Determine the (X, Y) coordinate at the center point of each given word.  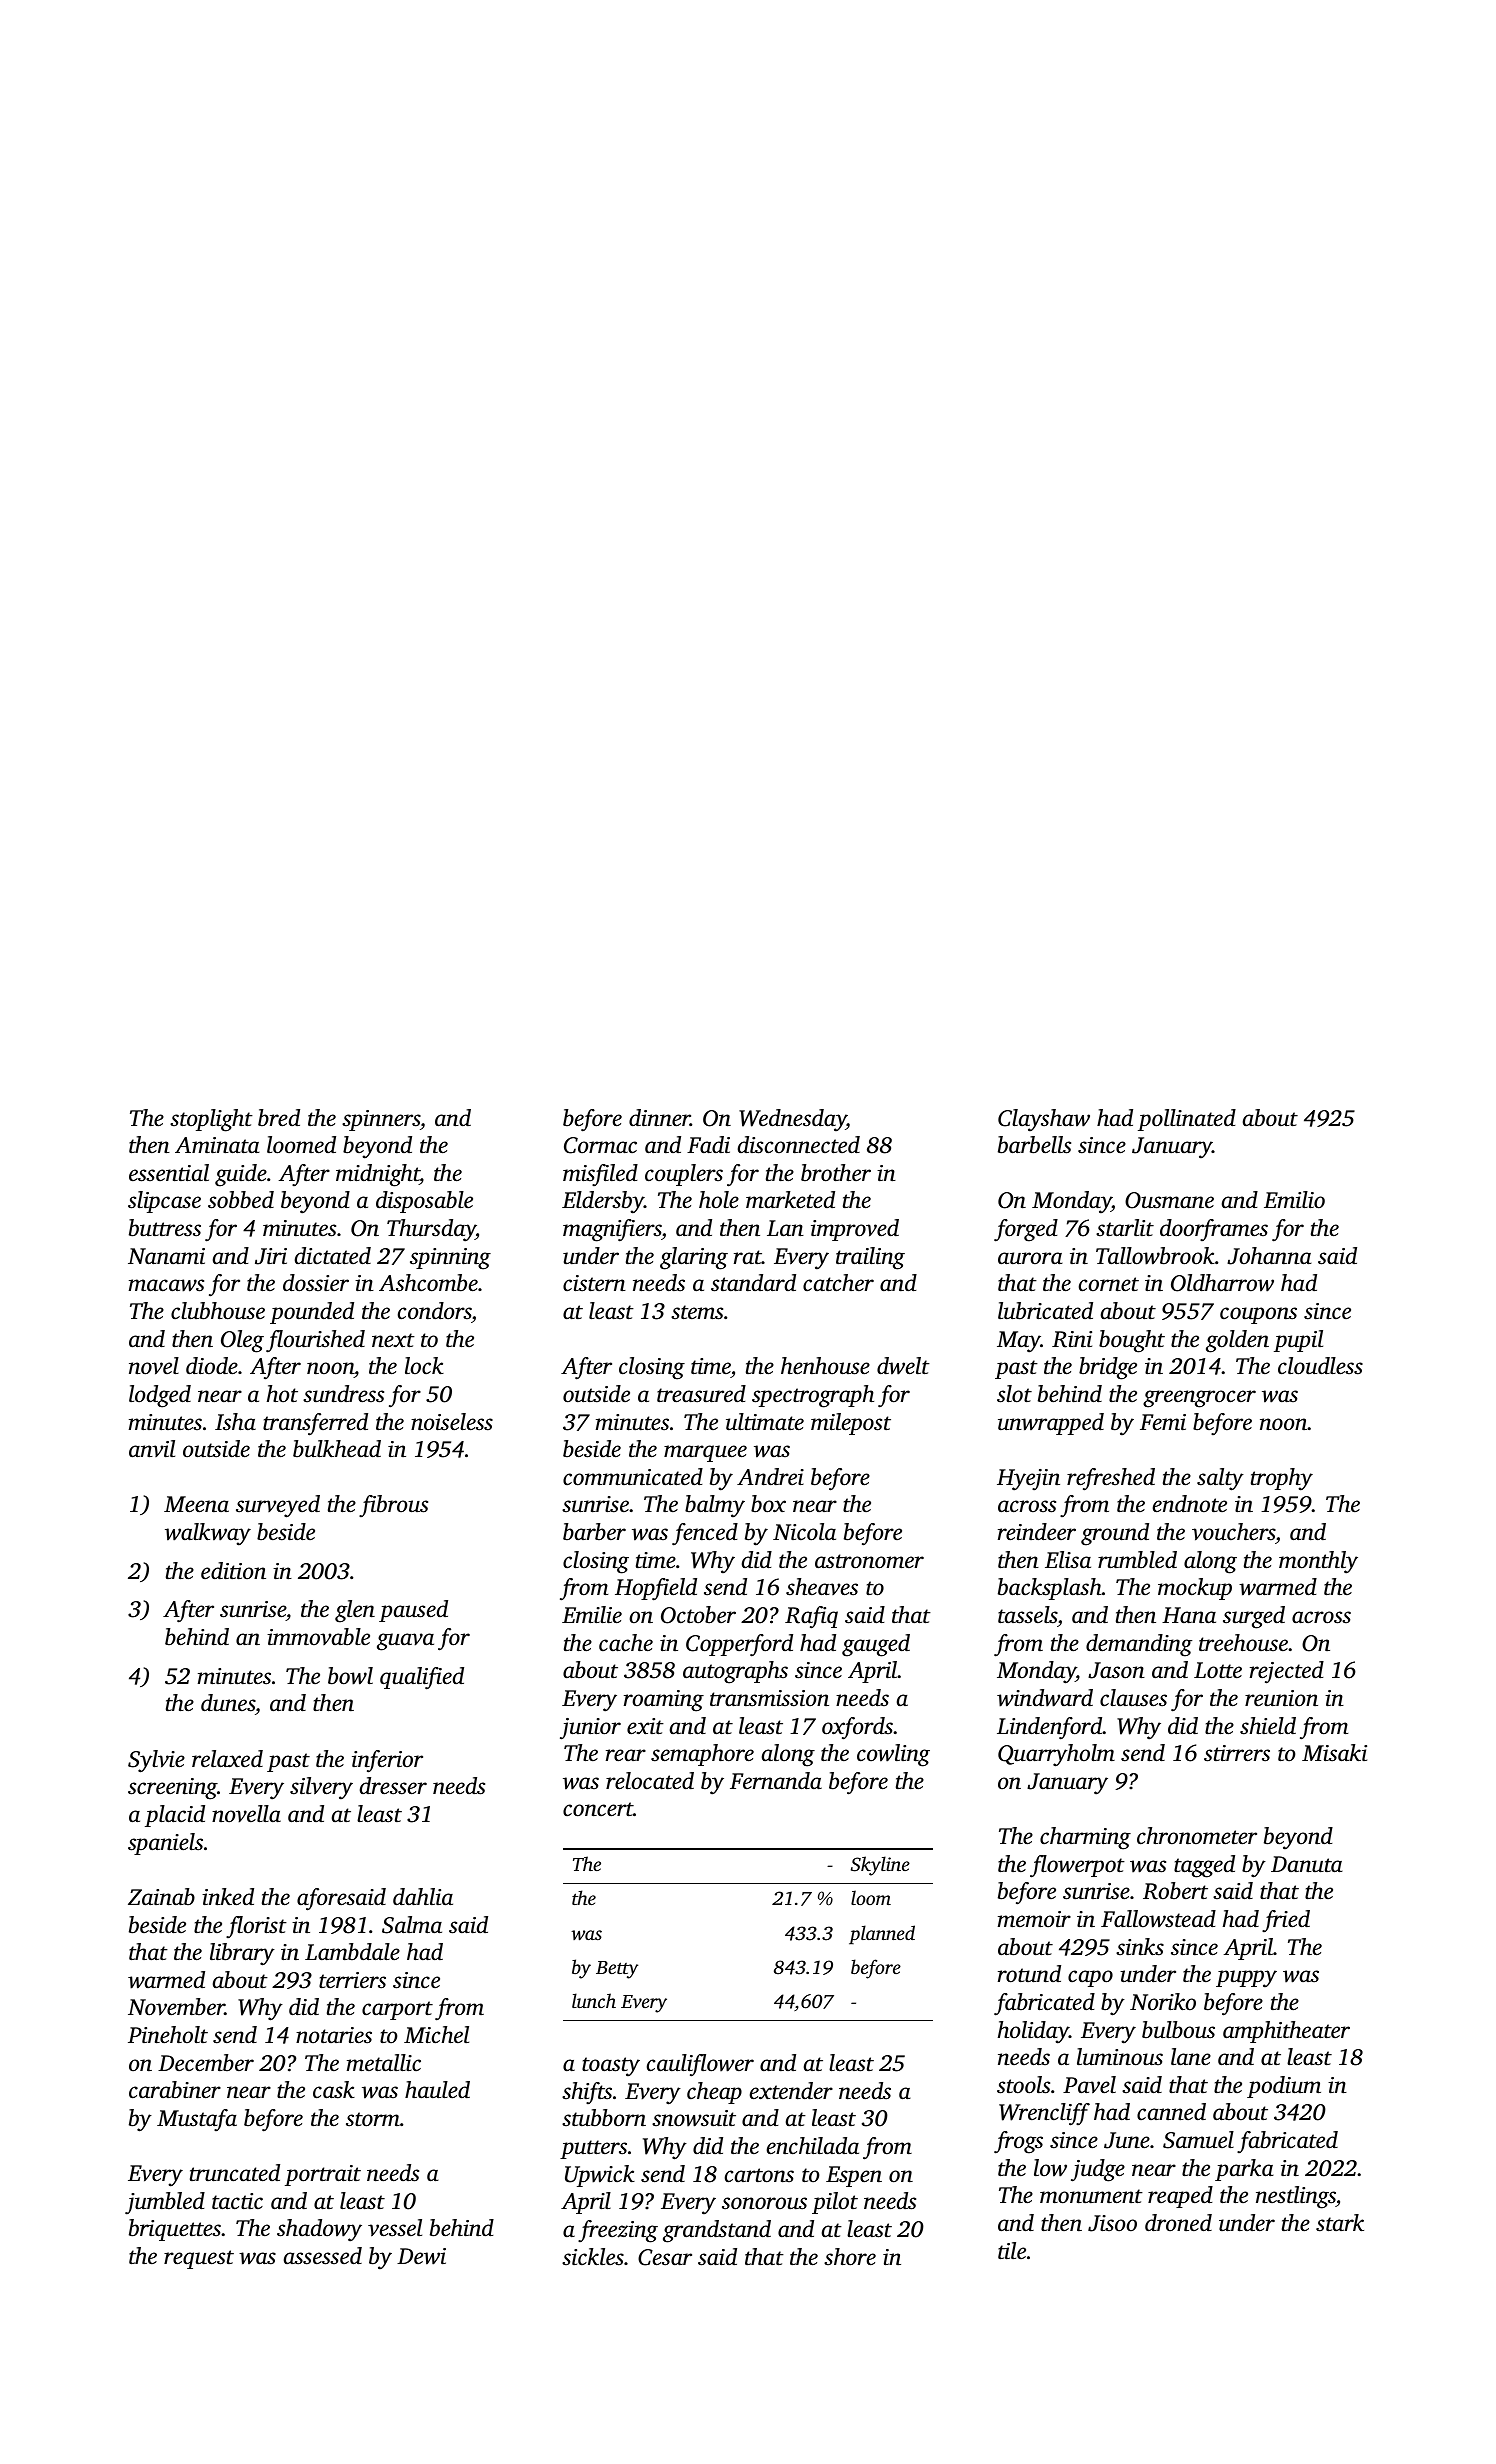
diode (212, 1366)
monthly (1318, 1562)
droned (1178, 2222)
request (199, 2259)
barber (594, 1532)
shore (850, 2257)
